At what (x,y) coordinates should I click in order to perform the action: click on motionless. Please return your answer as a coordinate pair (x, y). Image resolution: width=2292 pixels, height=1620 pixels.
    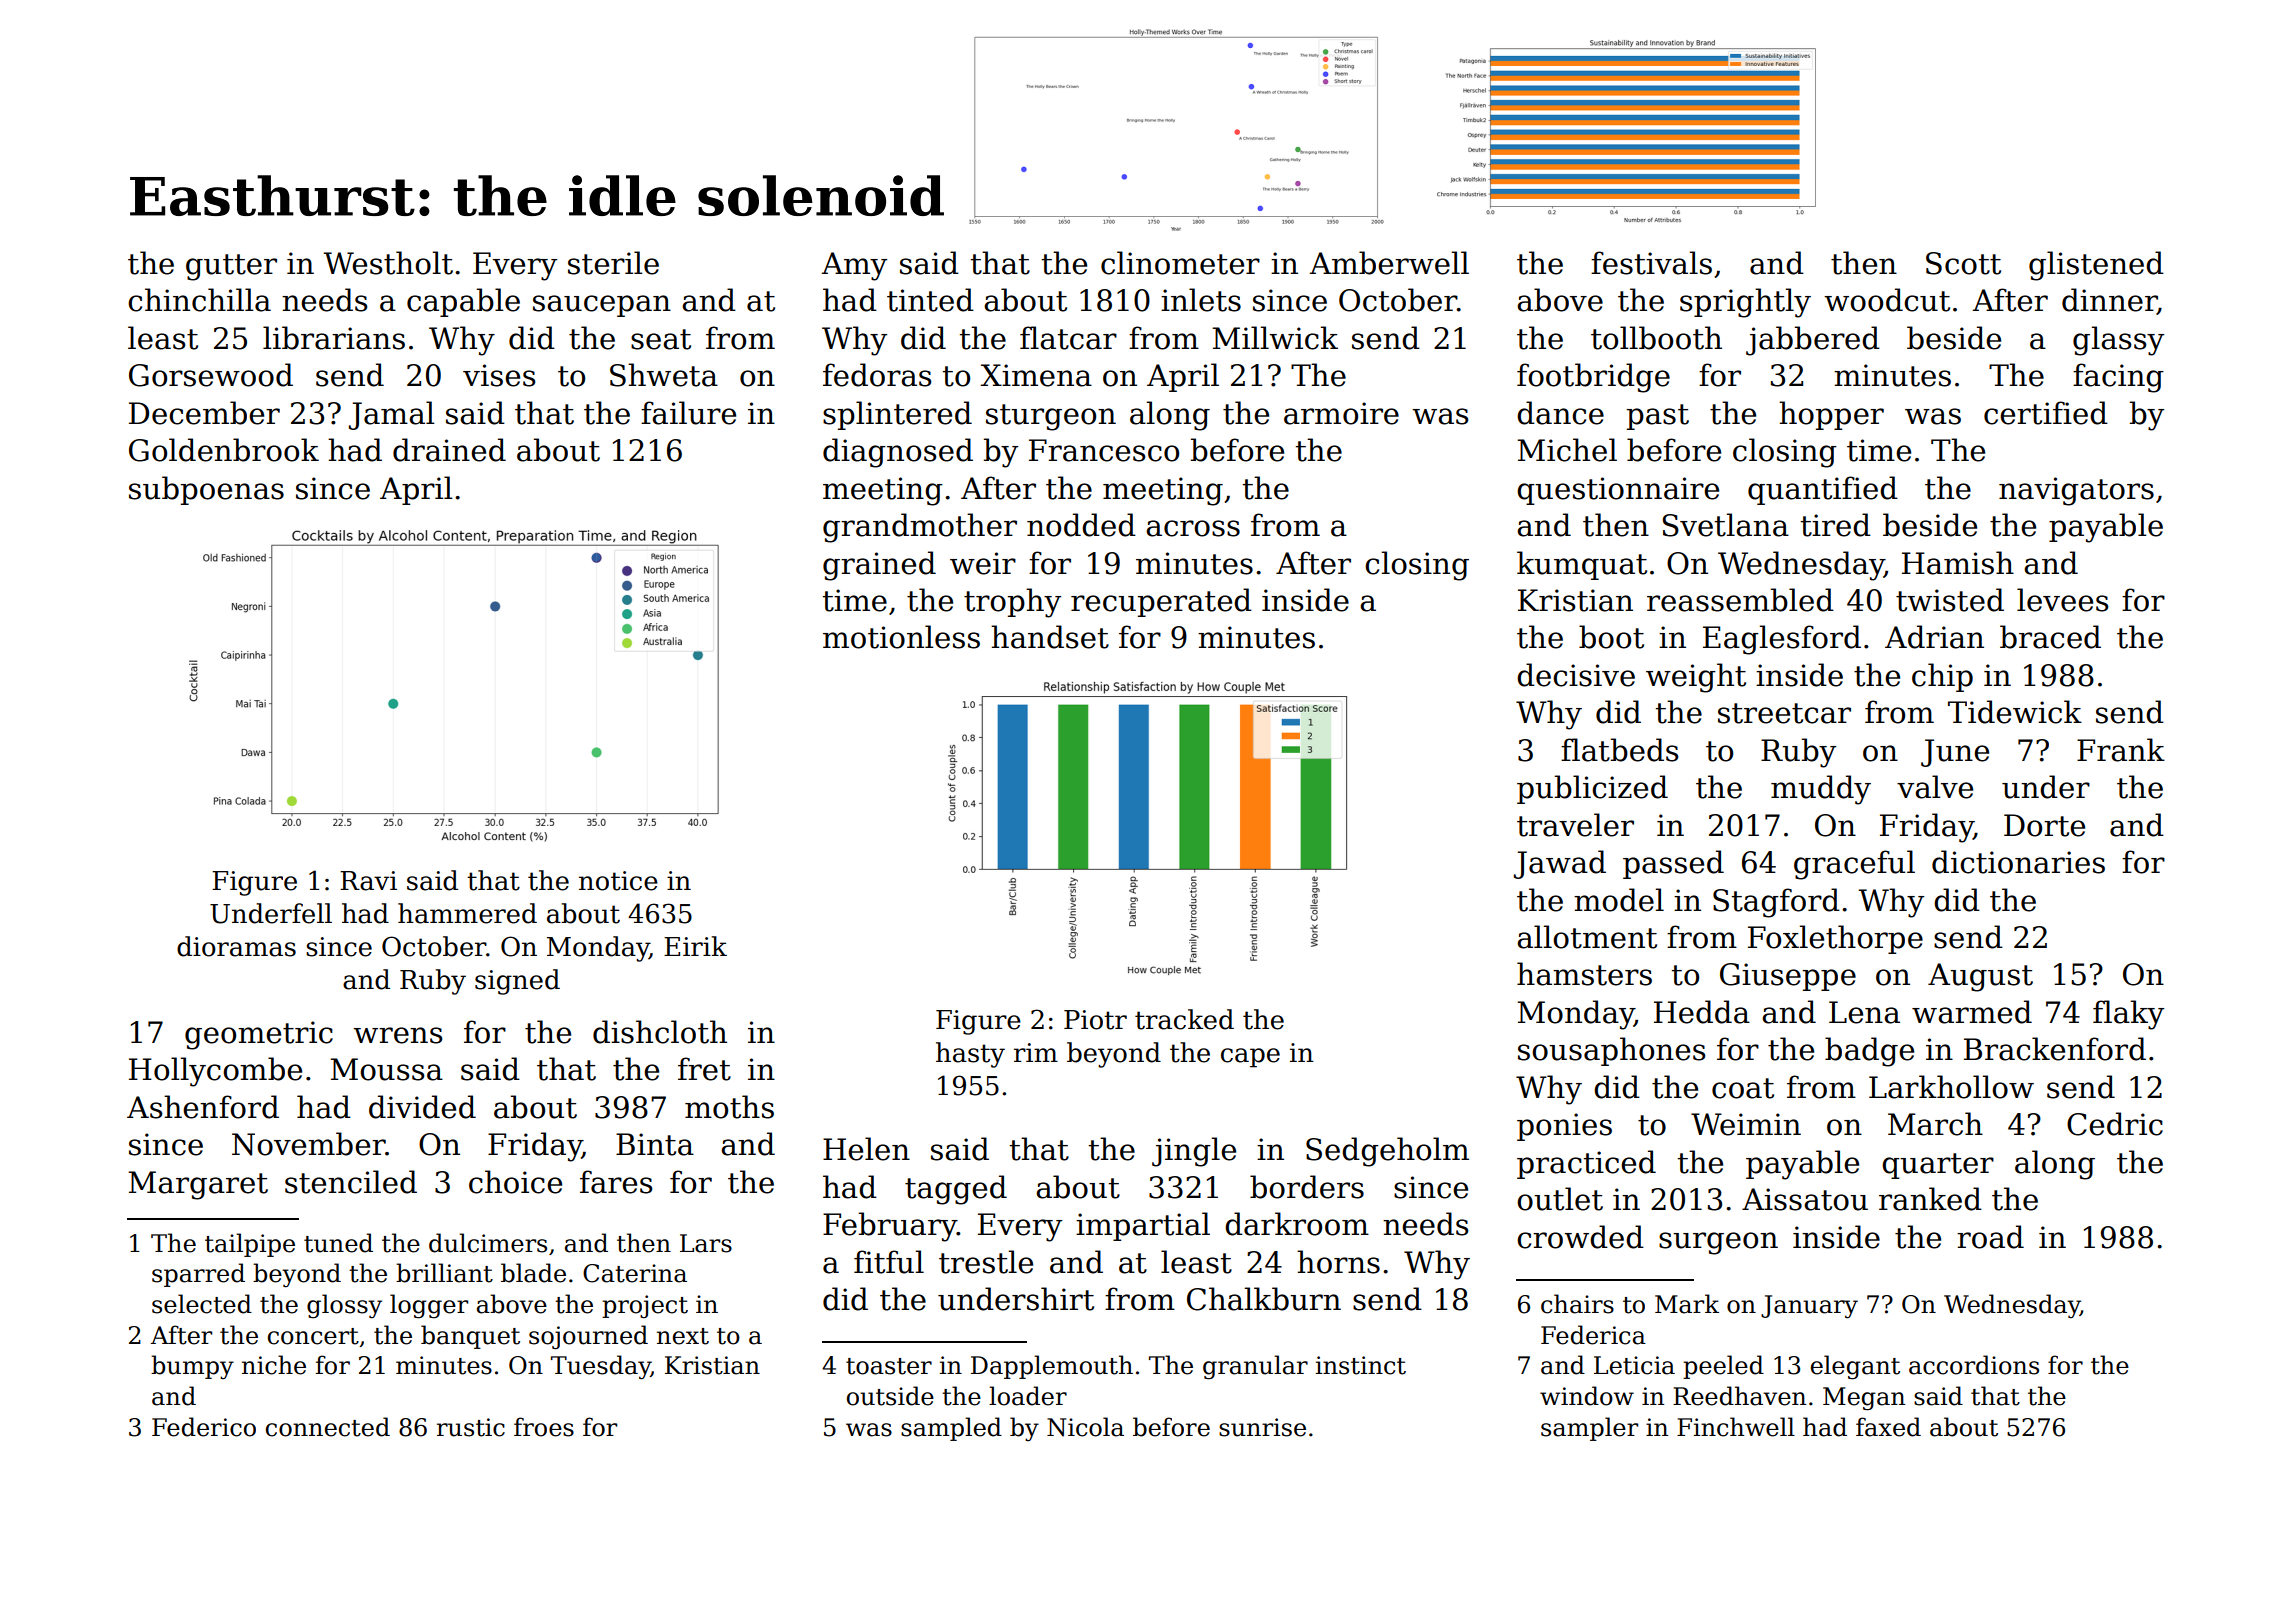
    Looking at the image, I should click on (901, 637).
